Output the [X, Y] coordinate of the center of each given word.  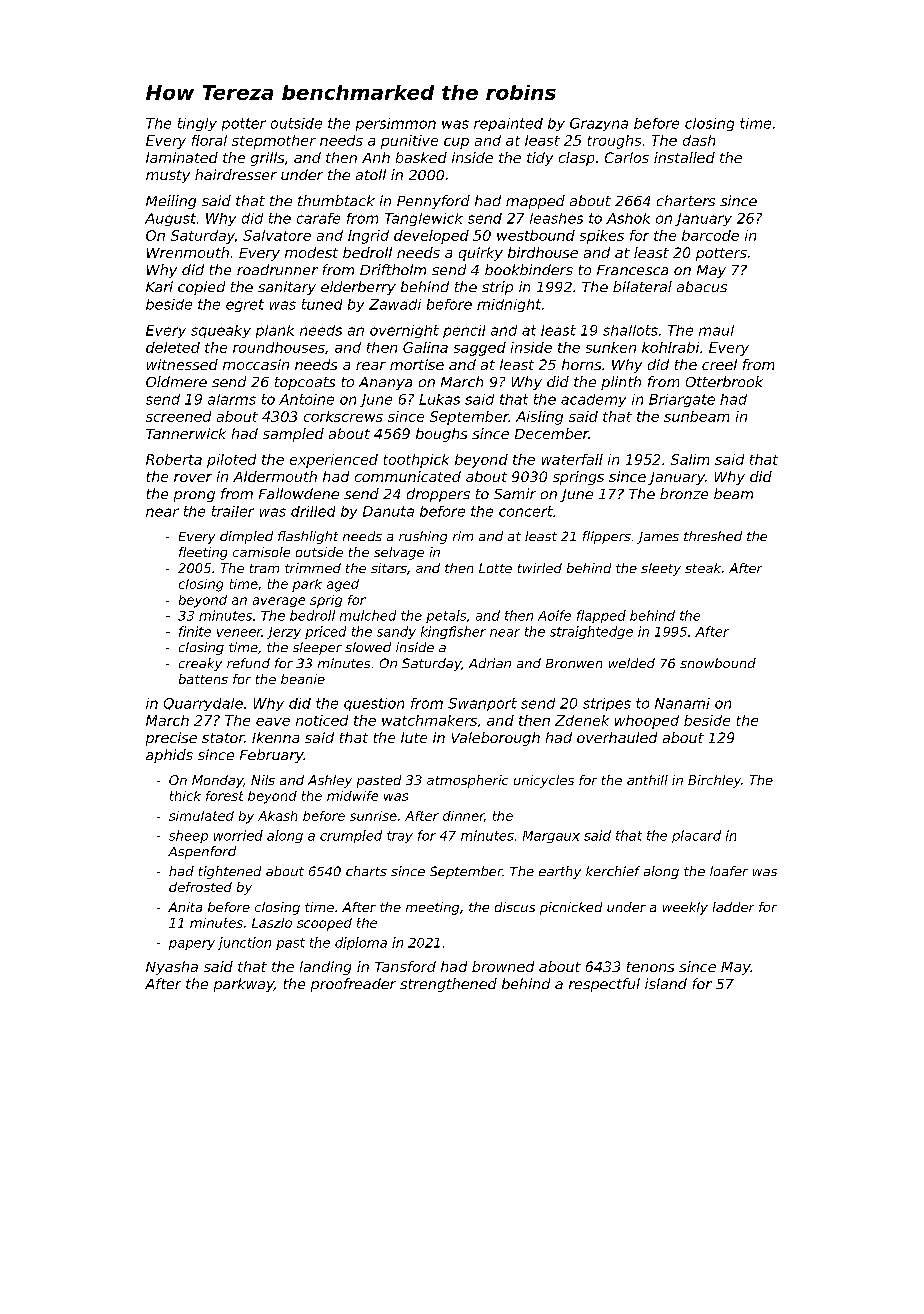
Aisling [539, 418]
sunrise [373, 816]
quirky [481, 254]
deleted [173, 347]
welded [632, 663]
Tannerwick [186, 433]
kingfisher [453, 632]
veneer [239, 633]
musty [168, 176]
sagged [480, 349]
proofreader [353, 985]
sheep [188, 836]
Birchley [714, 781]
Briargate [682, 400]
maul [716, 330]
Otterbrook [724, 381]
